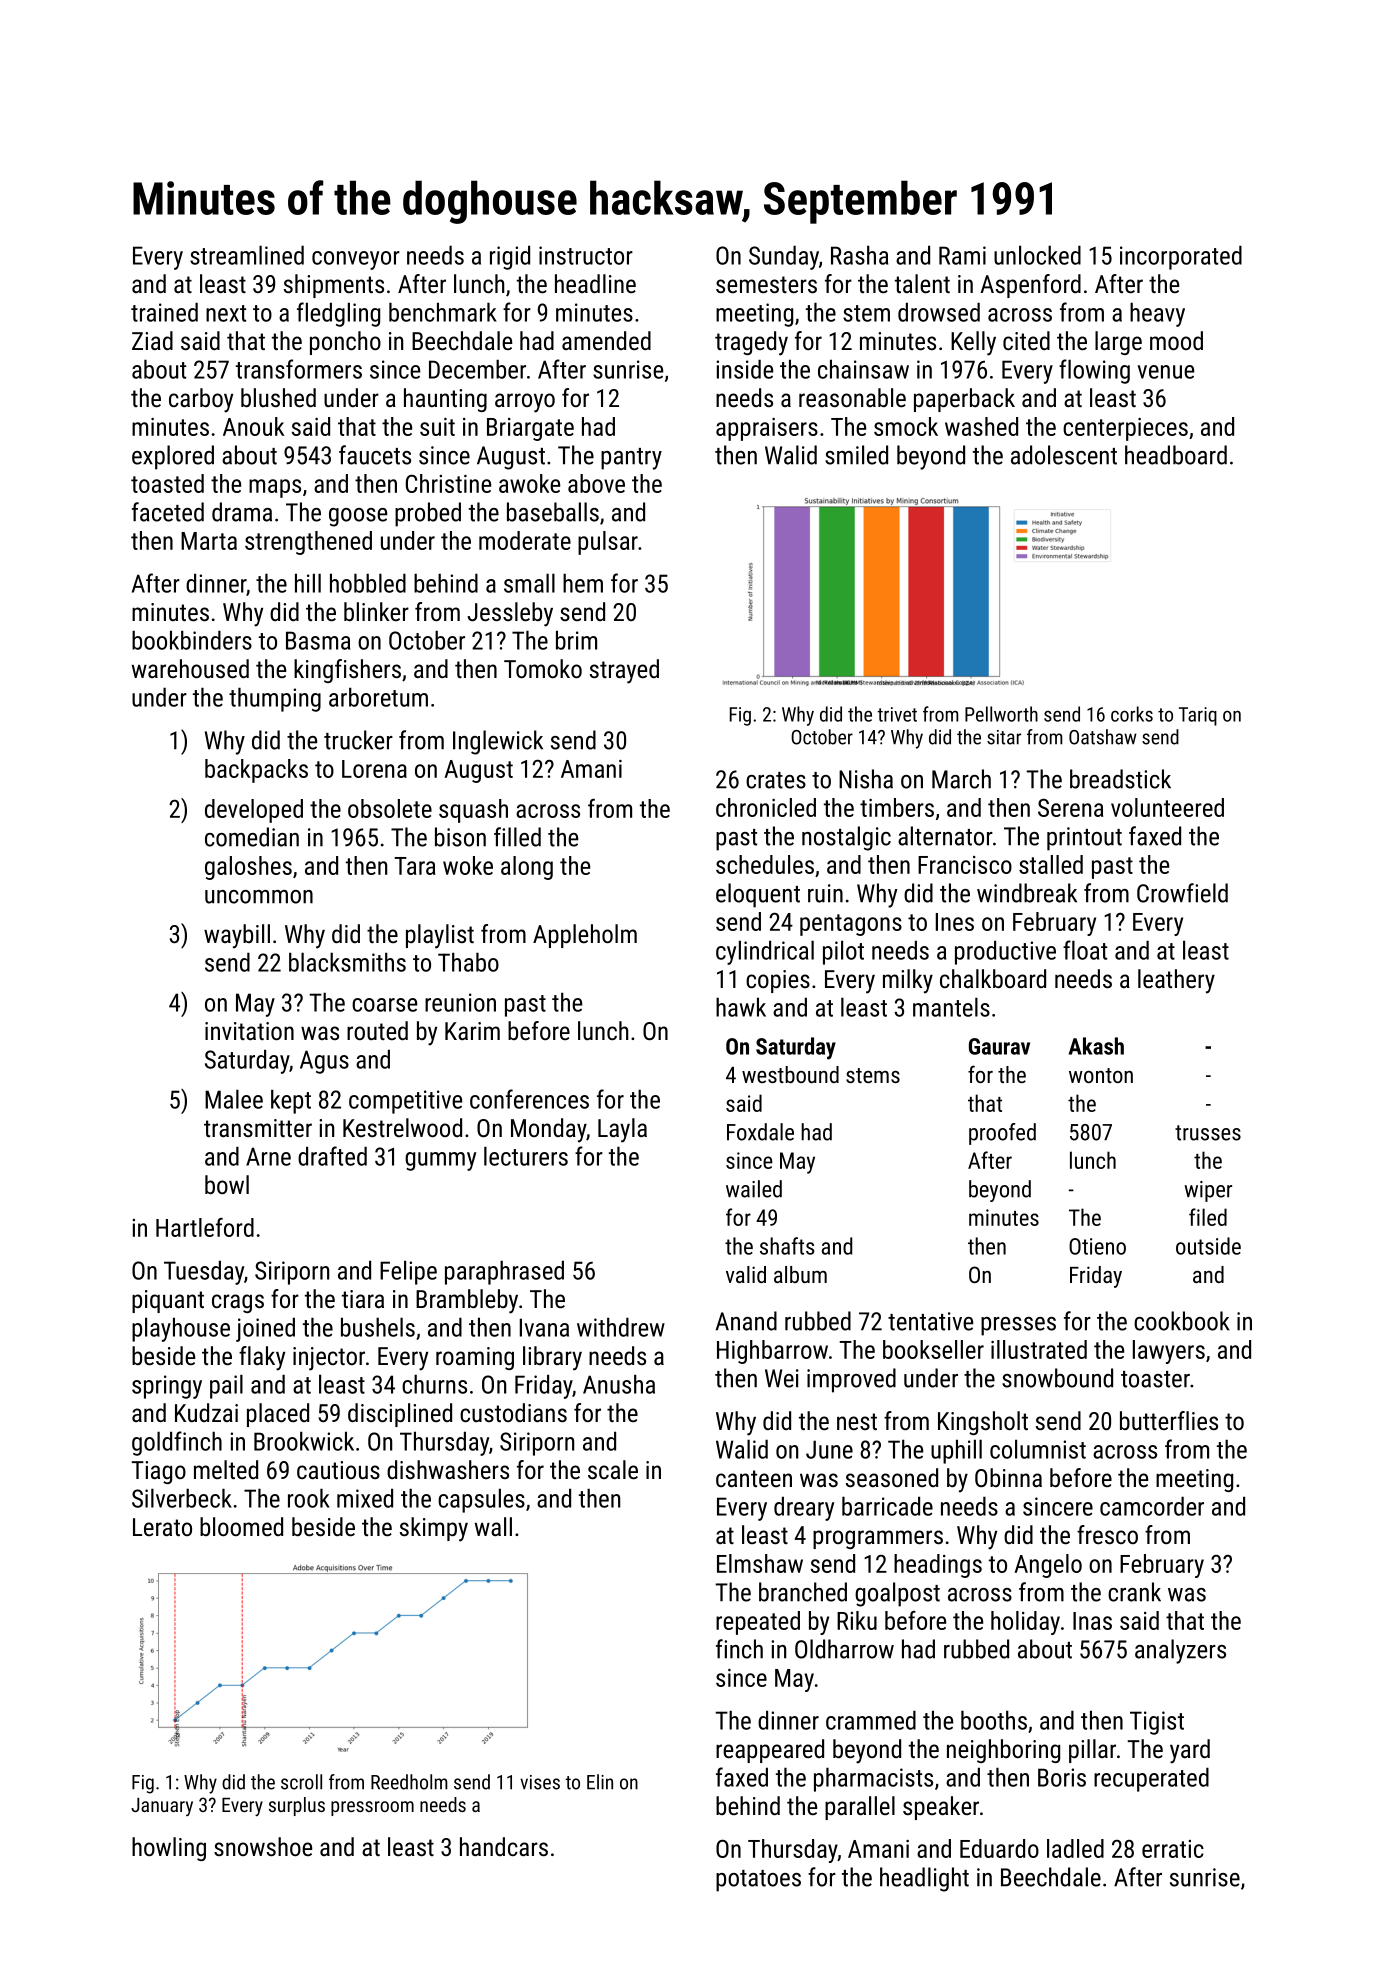 The width and height of the document is (1386, 1969). What do you see at coordinates (606, 340) in the document?
I see `amended` at bounding box center [606, 340].
